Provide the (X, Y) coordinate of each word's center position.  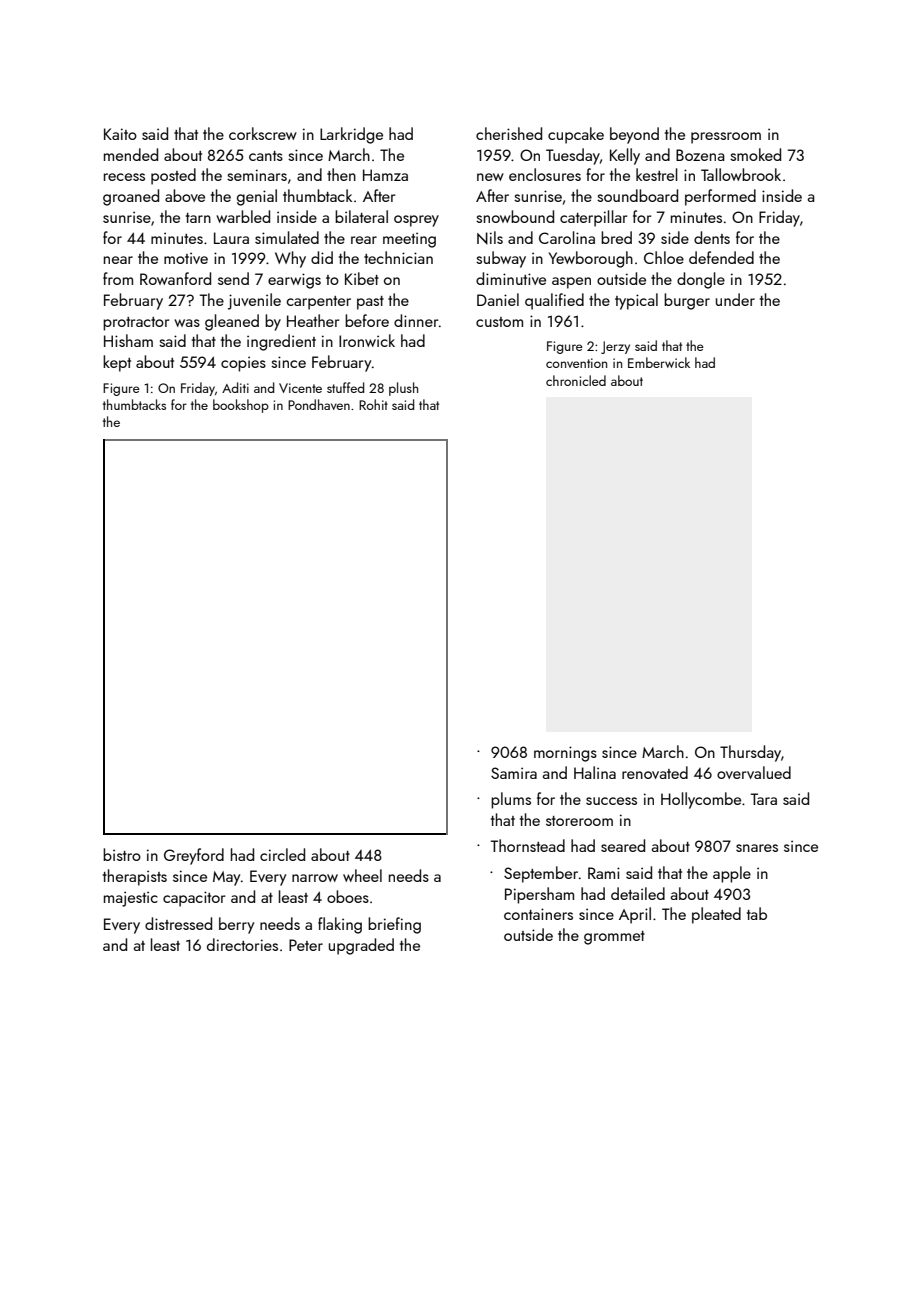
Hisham (128, 340)
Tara (764, 799)
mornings (565, 754)
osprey (416, 221)
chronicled (576, 380)
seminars (257, 175)
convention (576, 363)
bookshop (241, 406)
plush (403, 389)
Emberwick (659, 362)
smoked (755, 154)
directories (242, 944)
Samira (514, 773)
